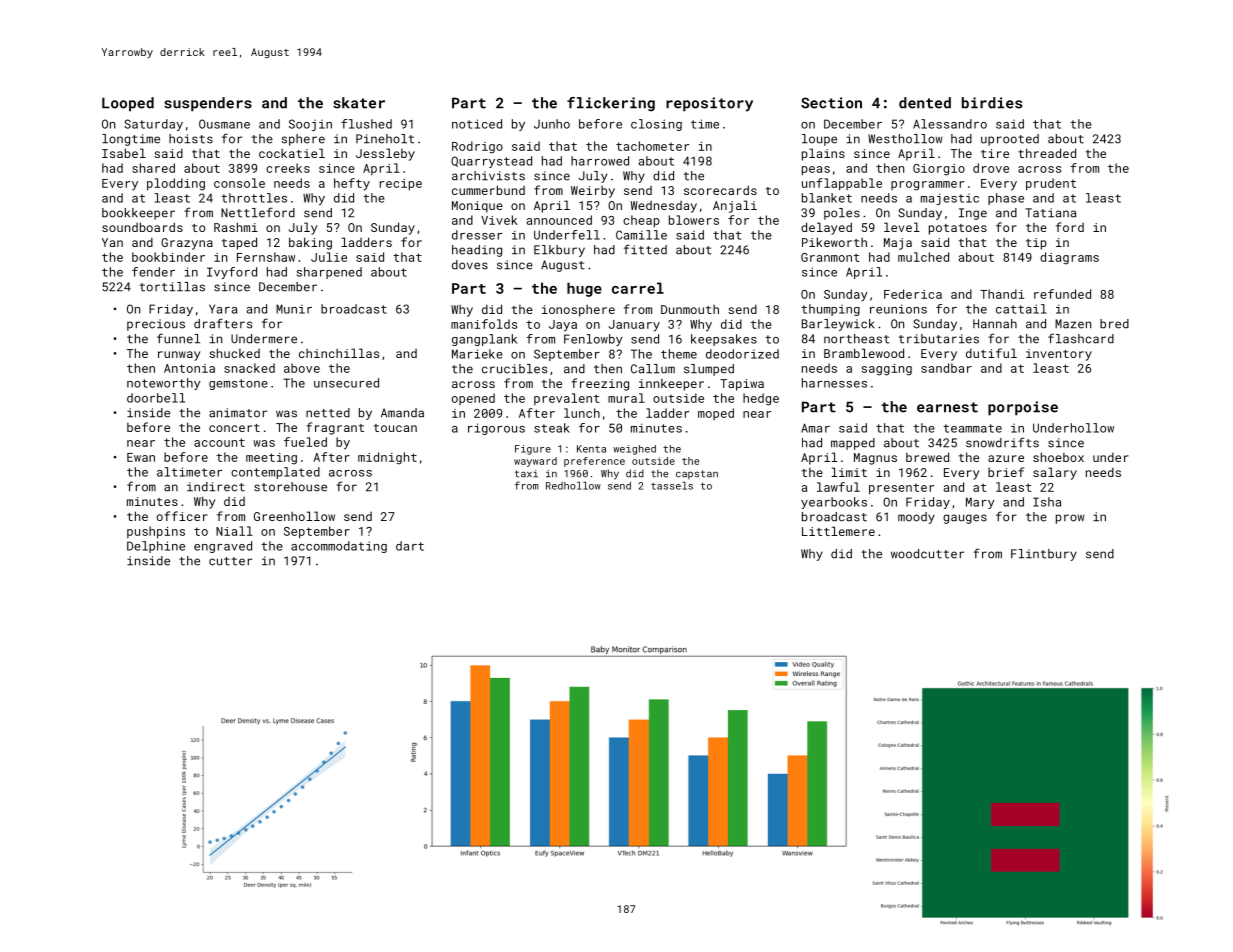  Describe the element at coordinates (842, 184) in the image. I see `unflappable` at that location.
